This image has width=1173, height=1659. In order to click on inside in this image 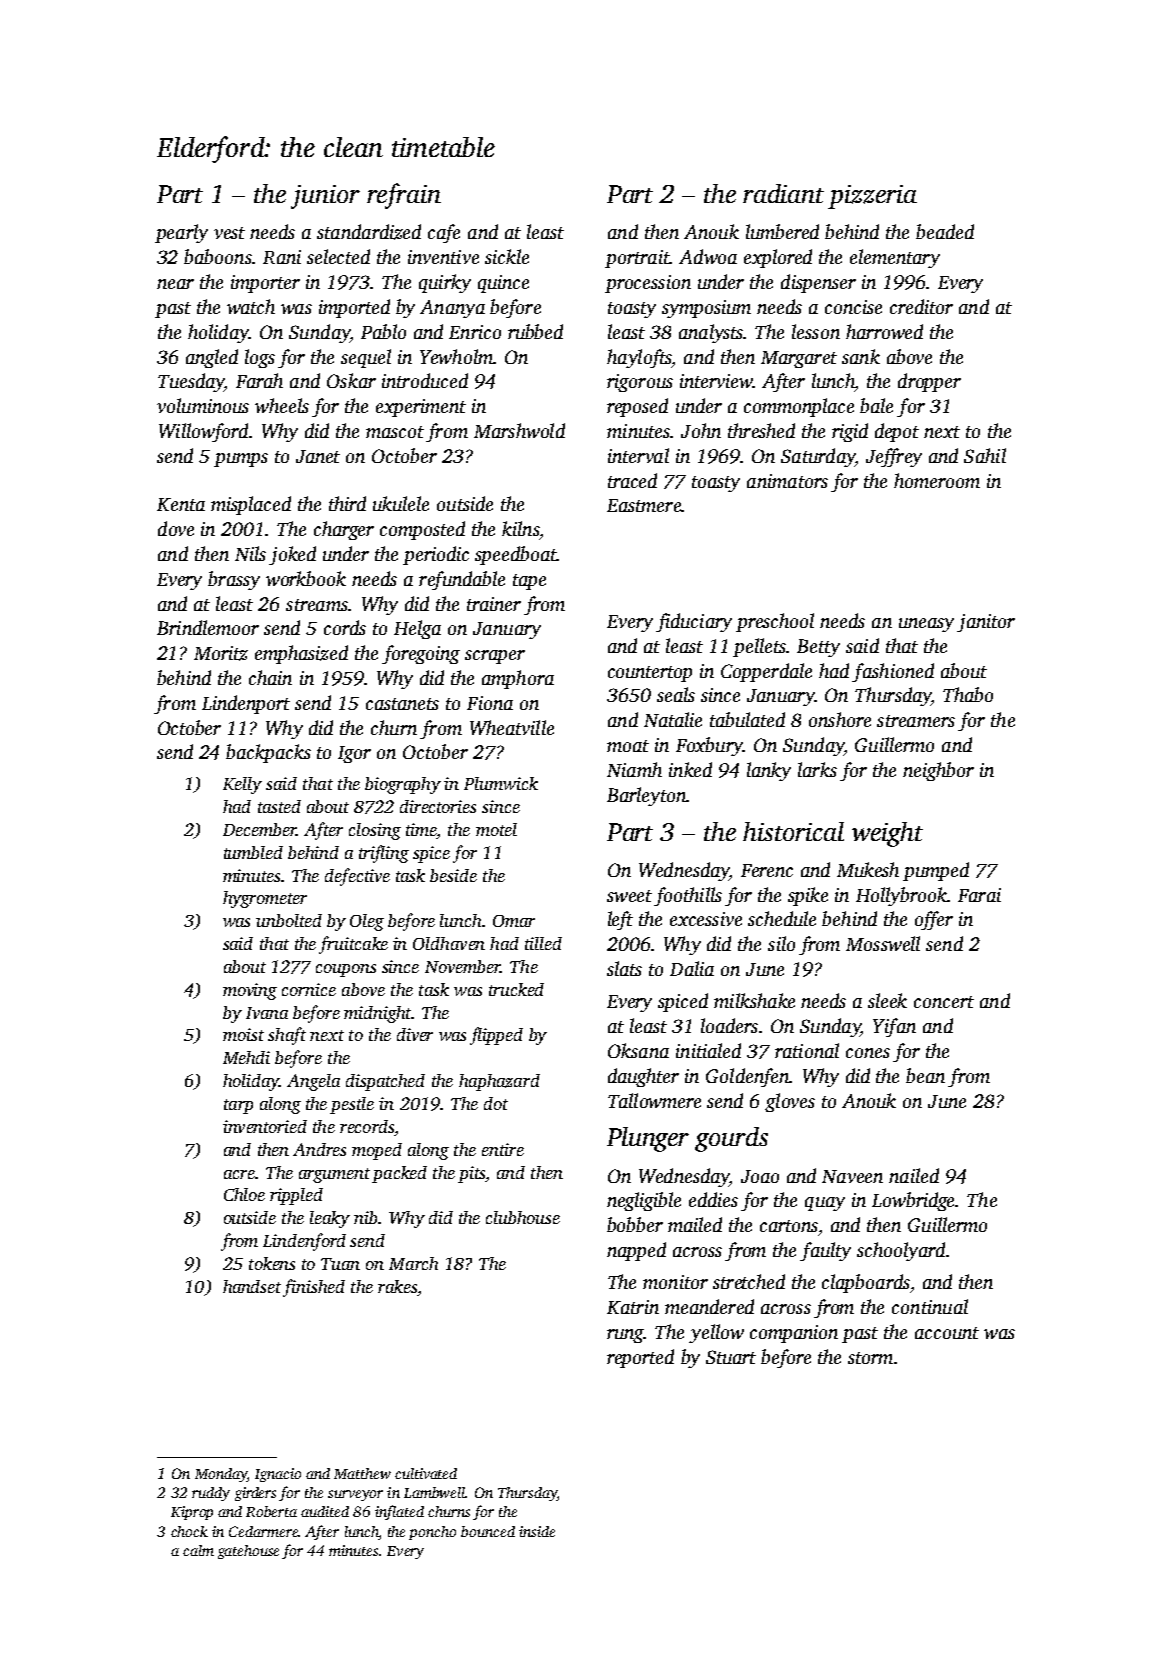, I will do `click(537, 1531)`.
